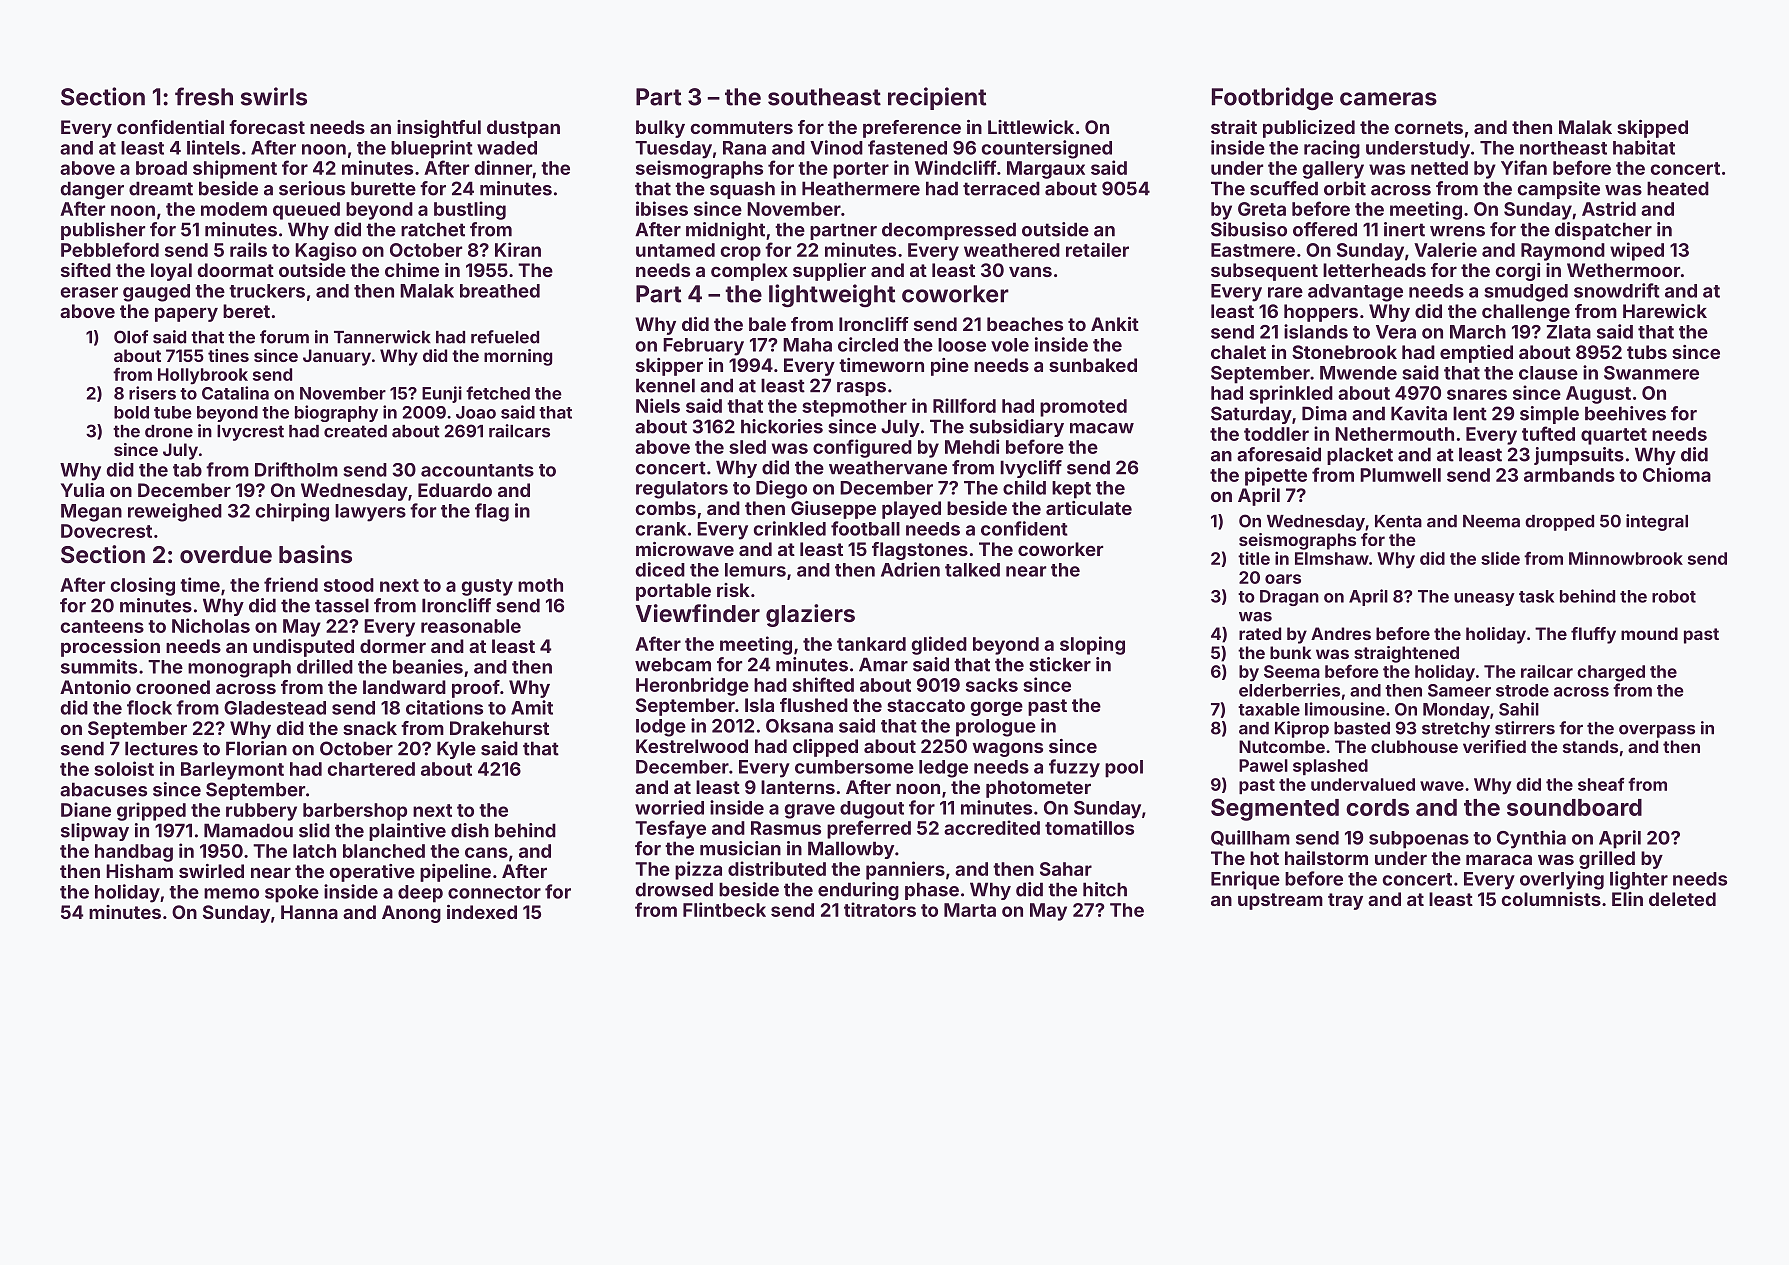 The height and width of the image is (1265, 1789). What do you see at coordinates (131, 412) in the image?
I see `bold` at bounding box center [131, 412].
